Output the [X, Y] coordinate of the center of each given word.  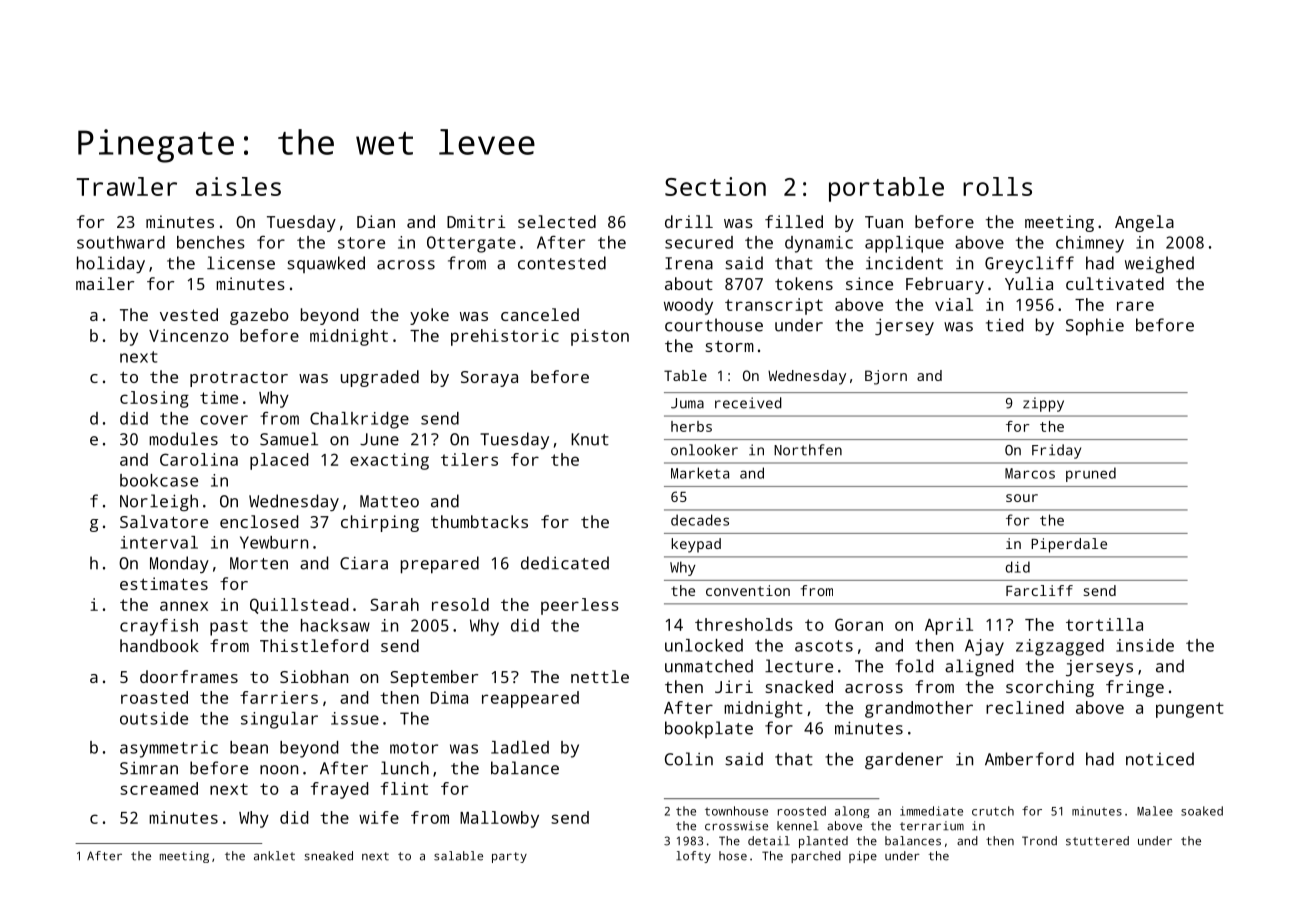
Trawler [126, 186]
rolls [997, 186]
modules [183, 439]
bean [249, 747]
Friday [1056, 451]
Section [715, 186]
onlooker [704, 450]
